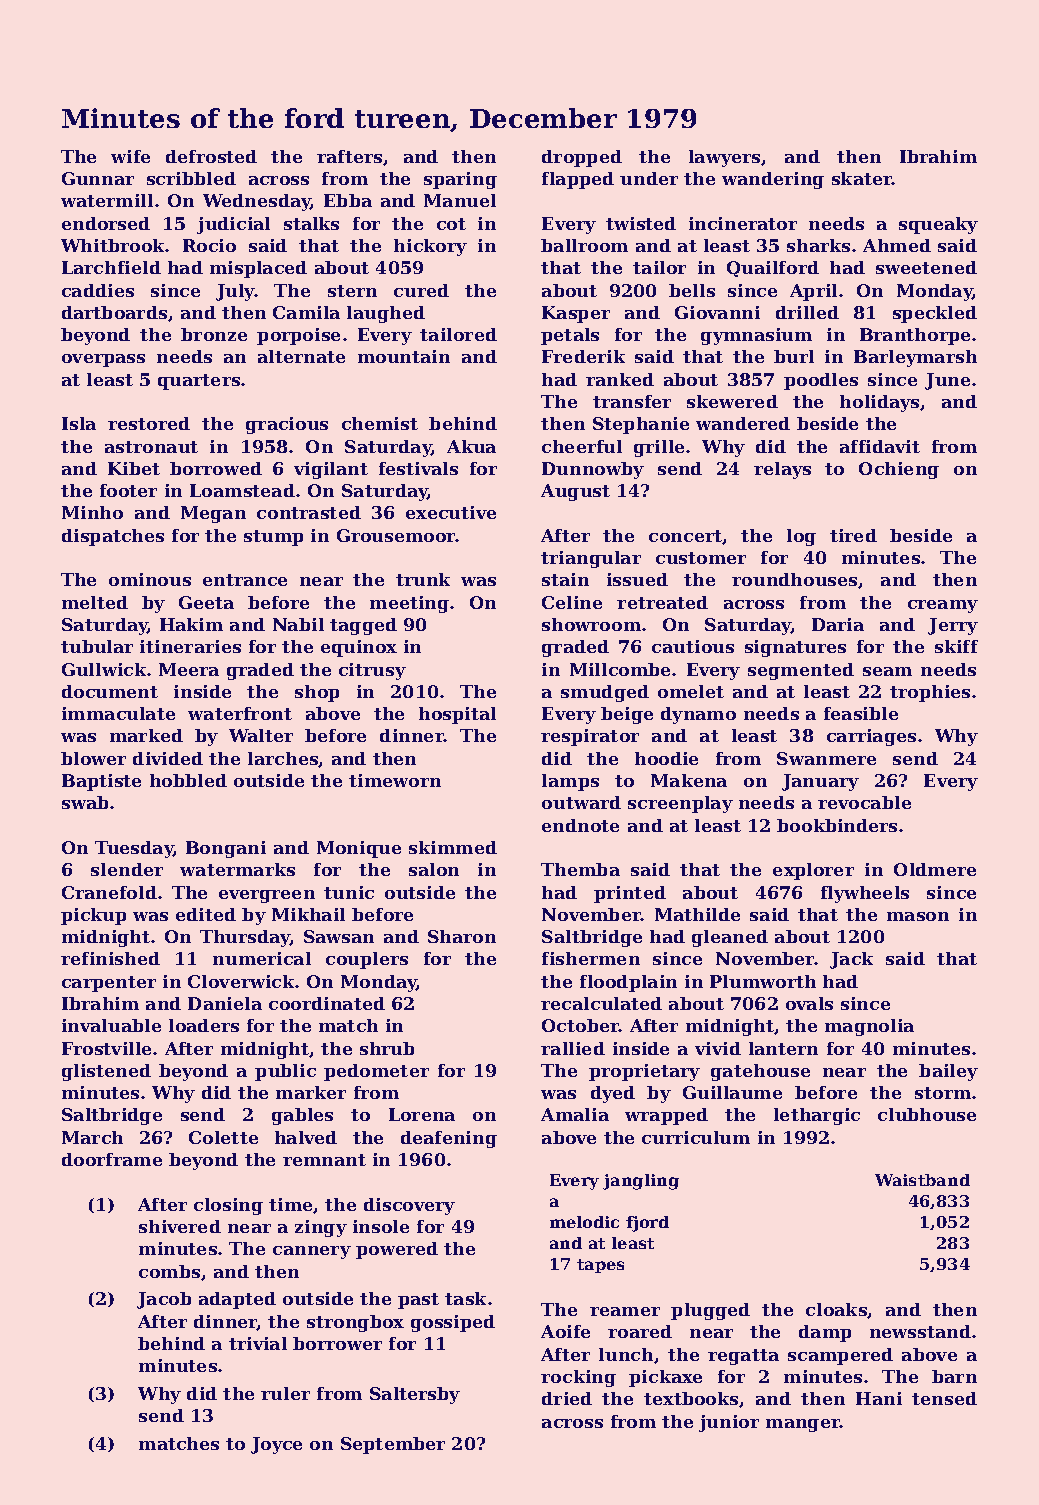 This document has height=1505, width=1039. What do you see at coordinates (922, 1180) in the document?
I see `Waistband` at bounding box center [922, 1180].
